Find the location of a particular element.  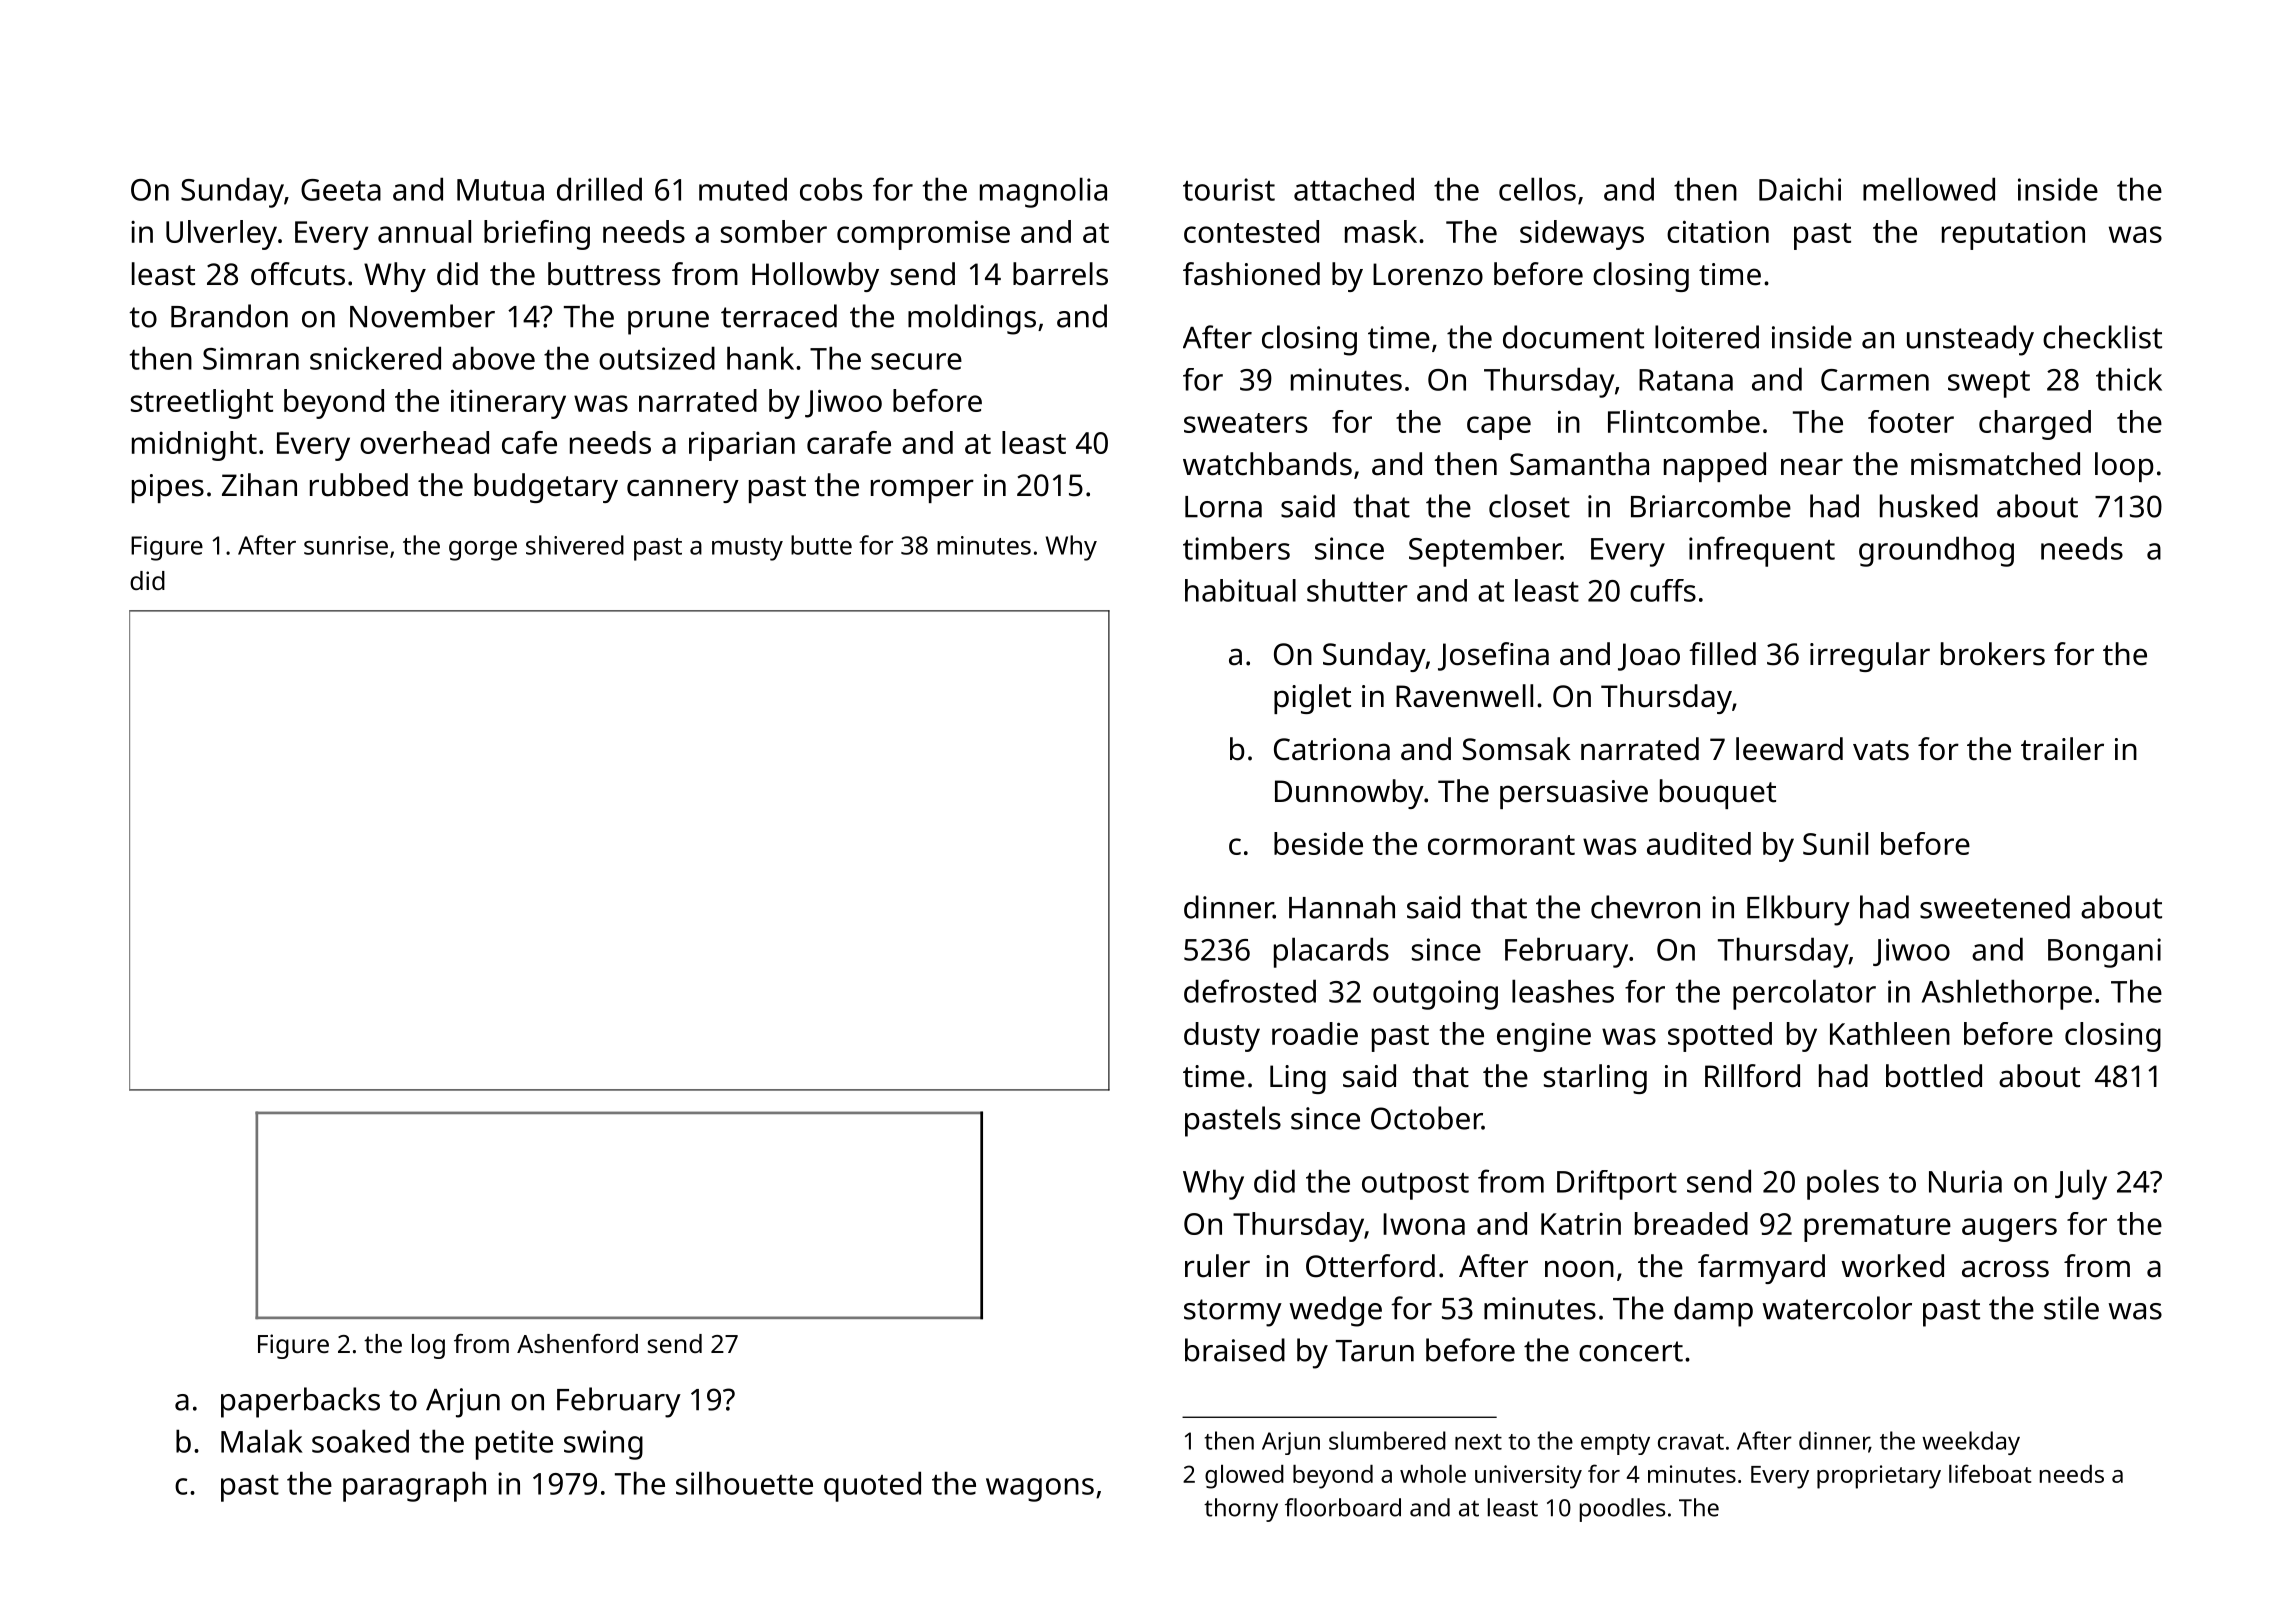

Ashenford is located at coordinates (577, 1343).
